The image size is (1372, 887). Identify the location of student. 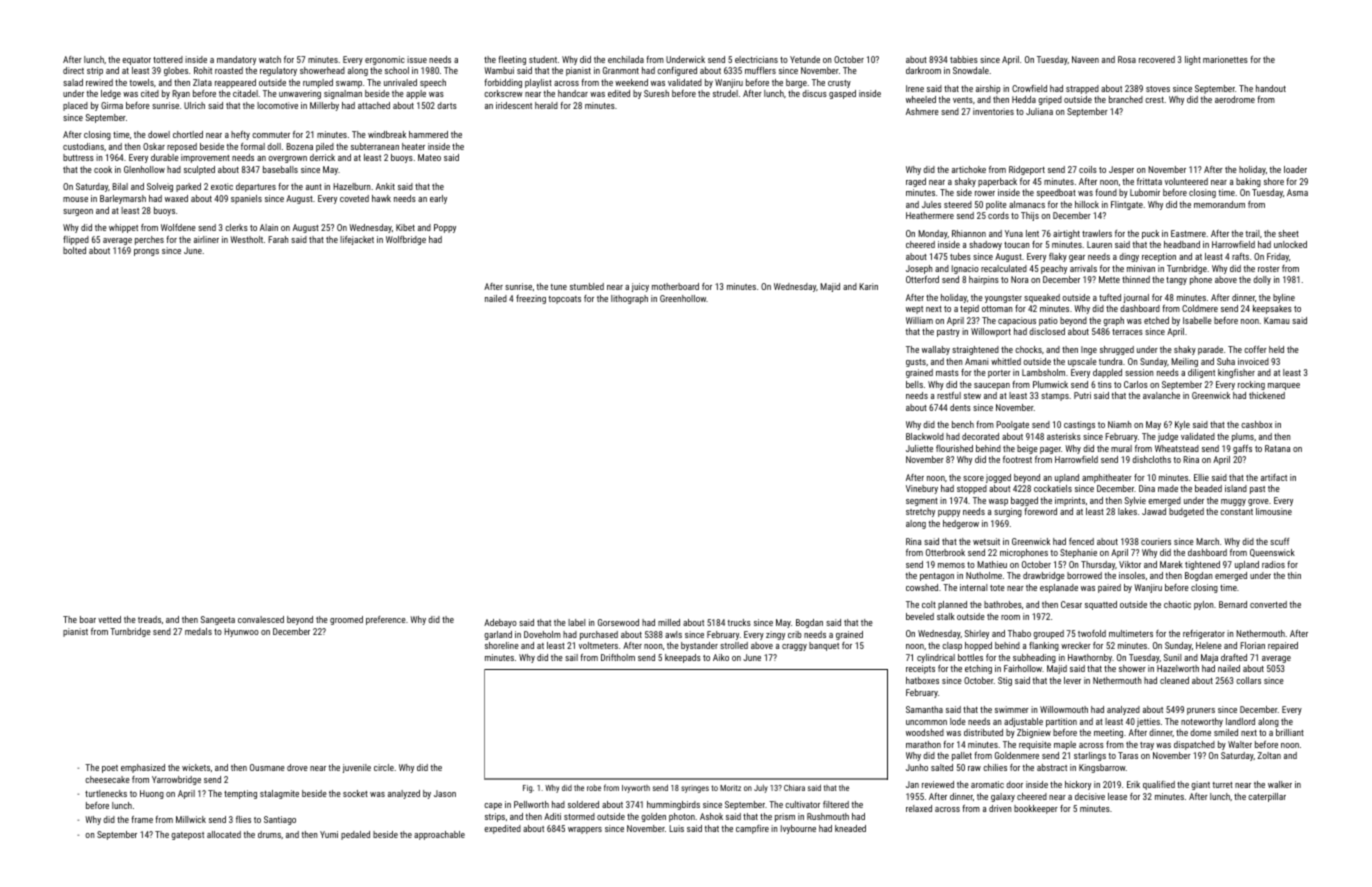
(543, 59).
